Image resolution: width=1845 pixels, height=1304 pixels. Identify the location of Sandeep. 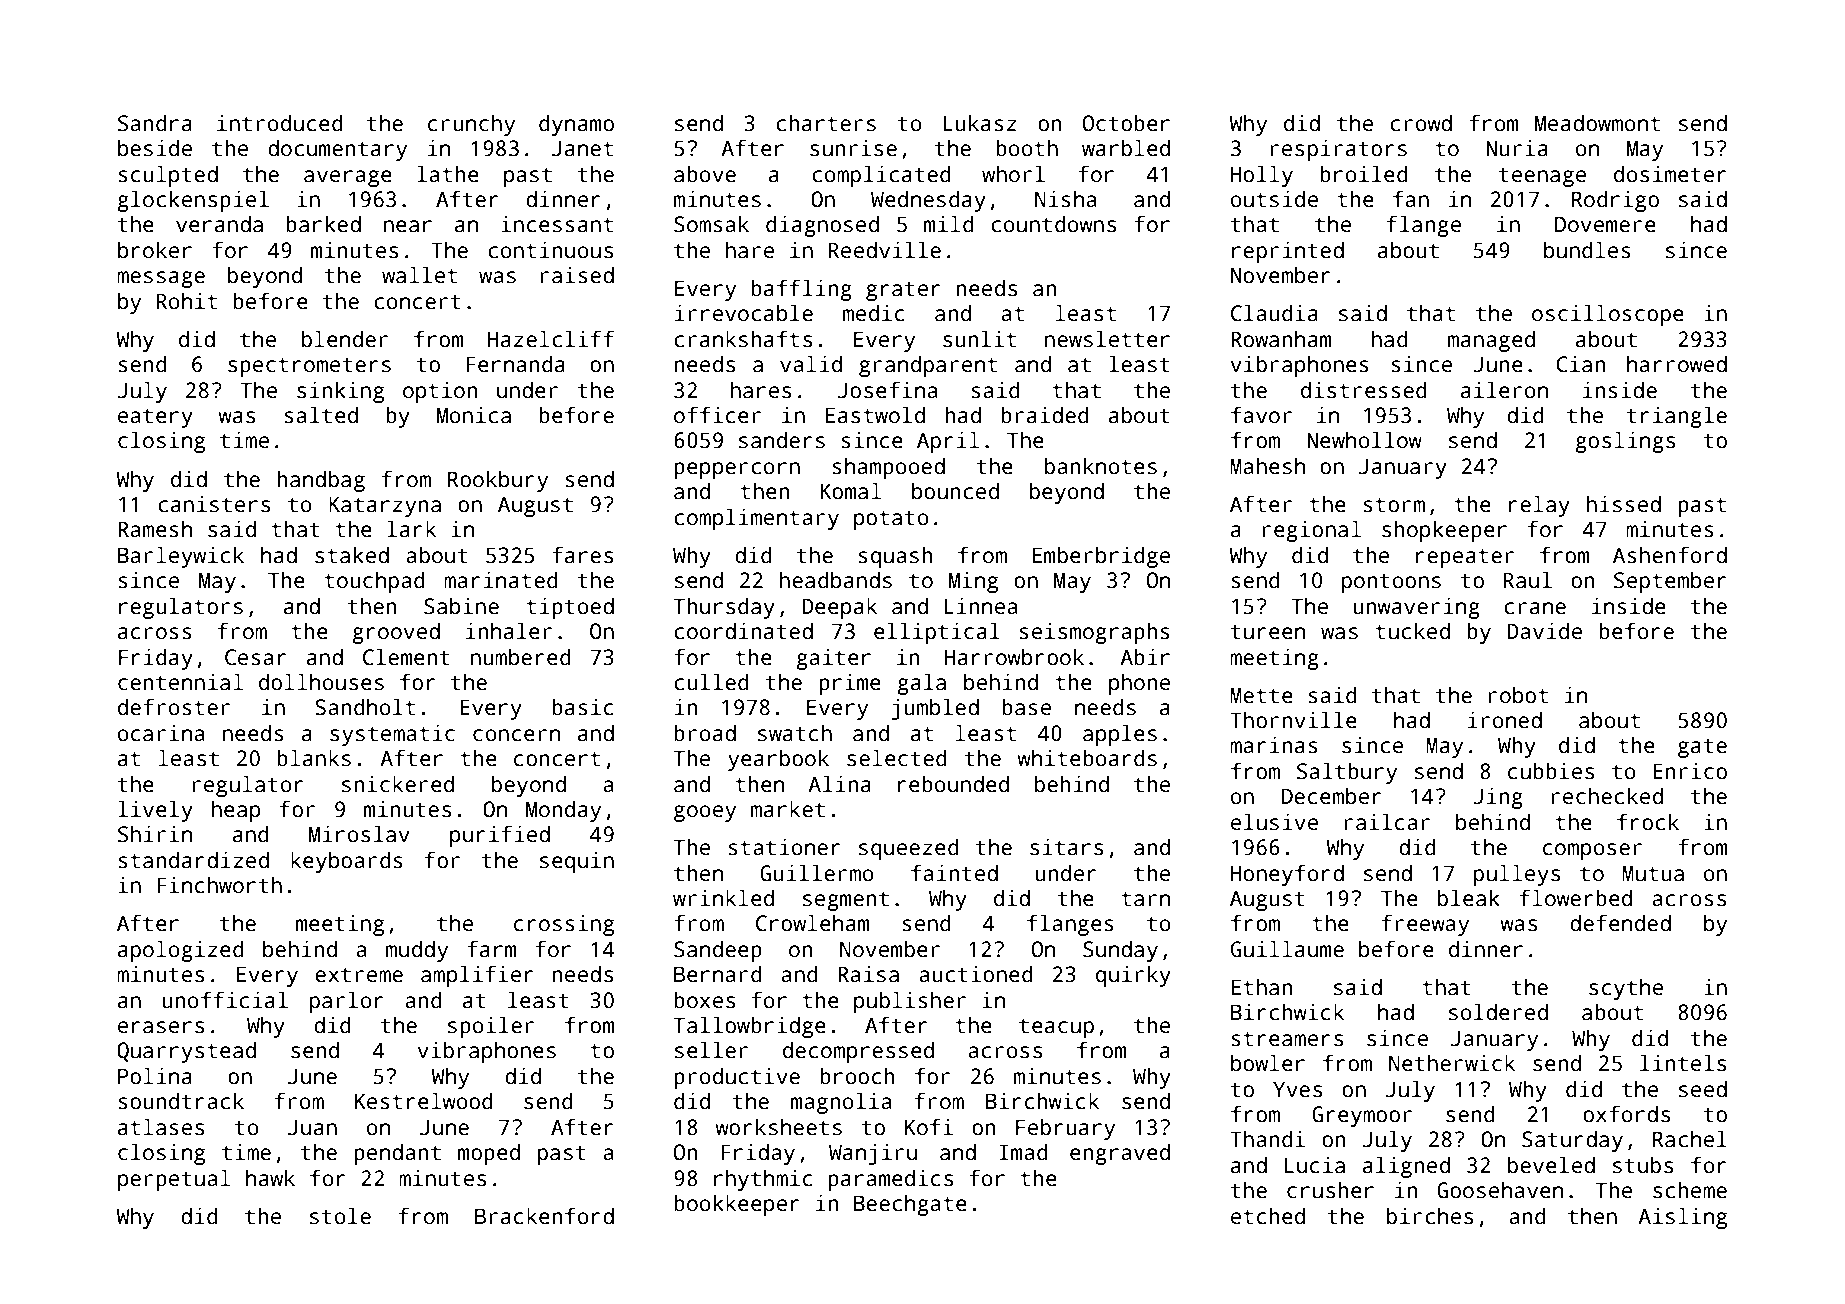
(718, 951).
